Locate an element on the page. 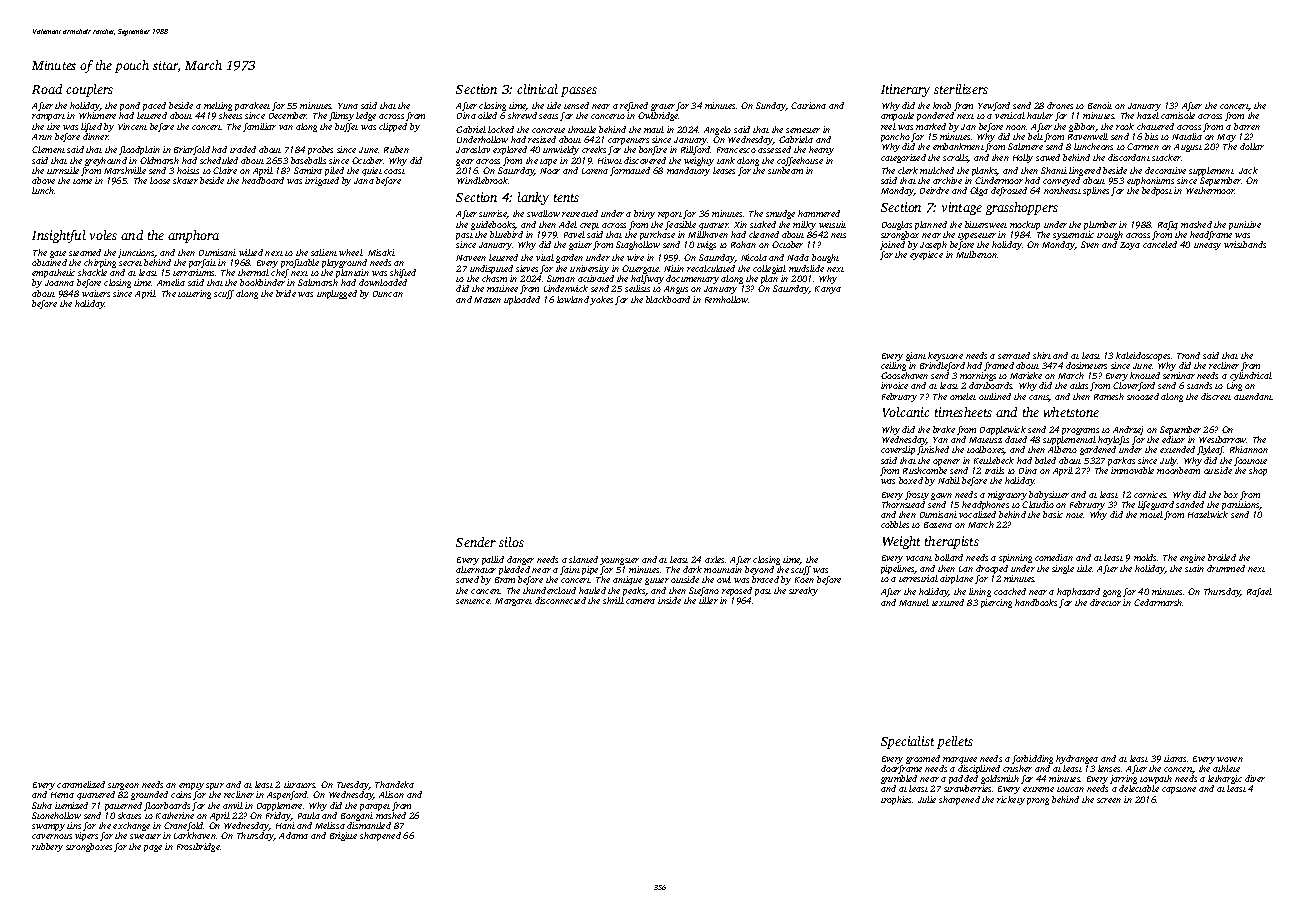 This page has width=1308, height=924. Vincent is located at coordinates (132, 126).
